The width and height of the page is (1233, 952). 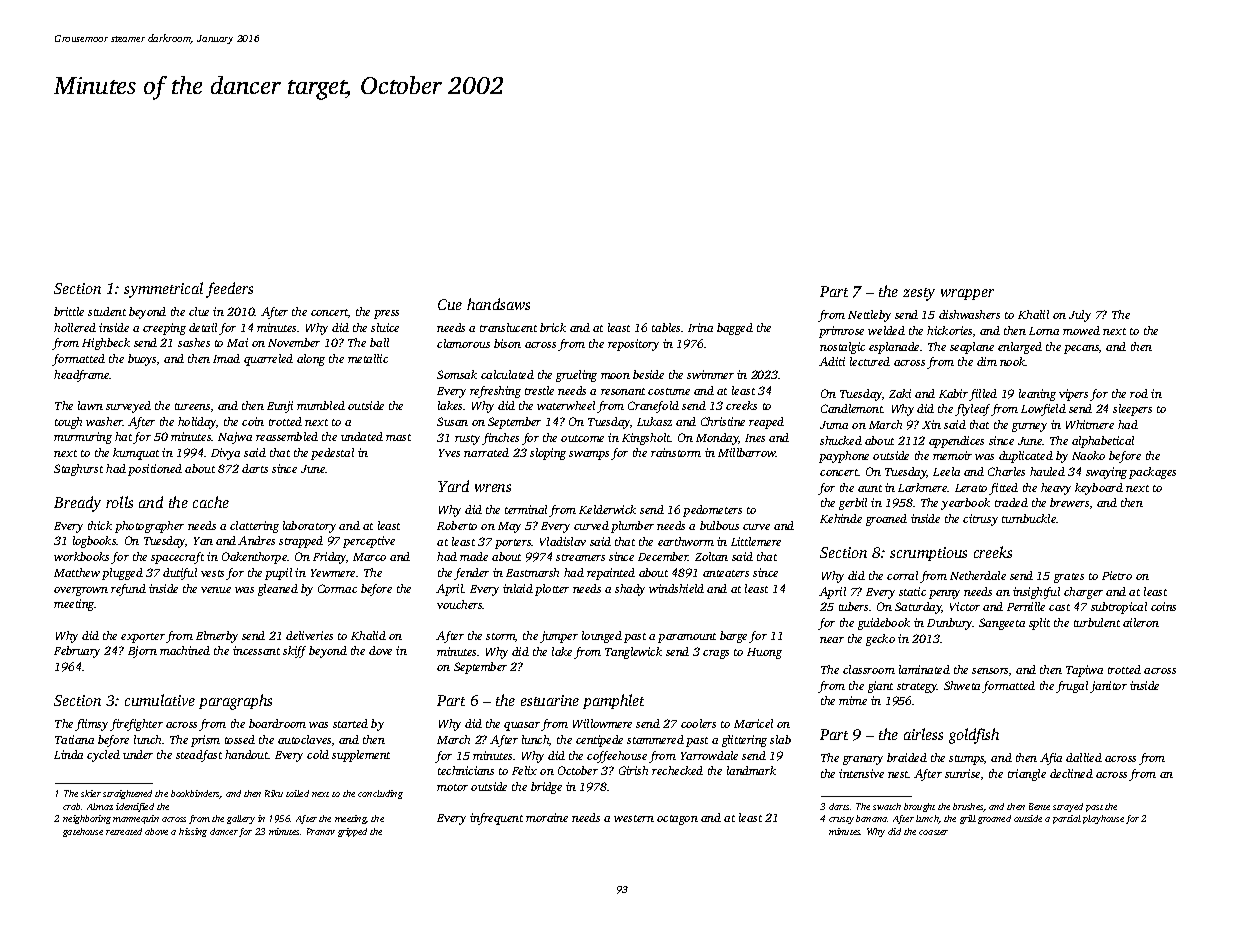 What do you see at coordinates (912, 591) in the page?
I see `static` at bounding box center [912, 591].
